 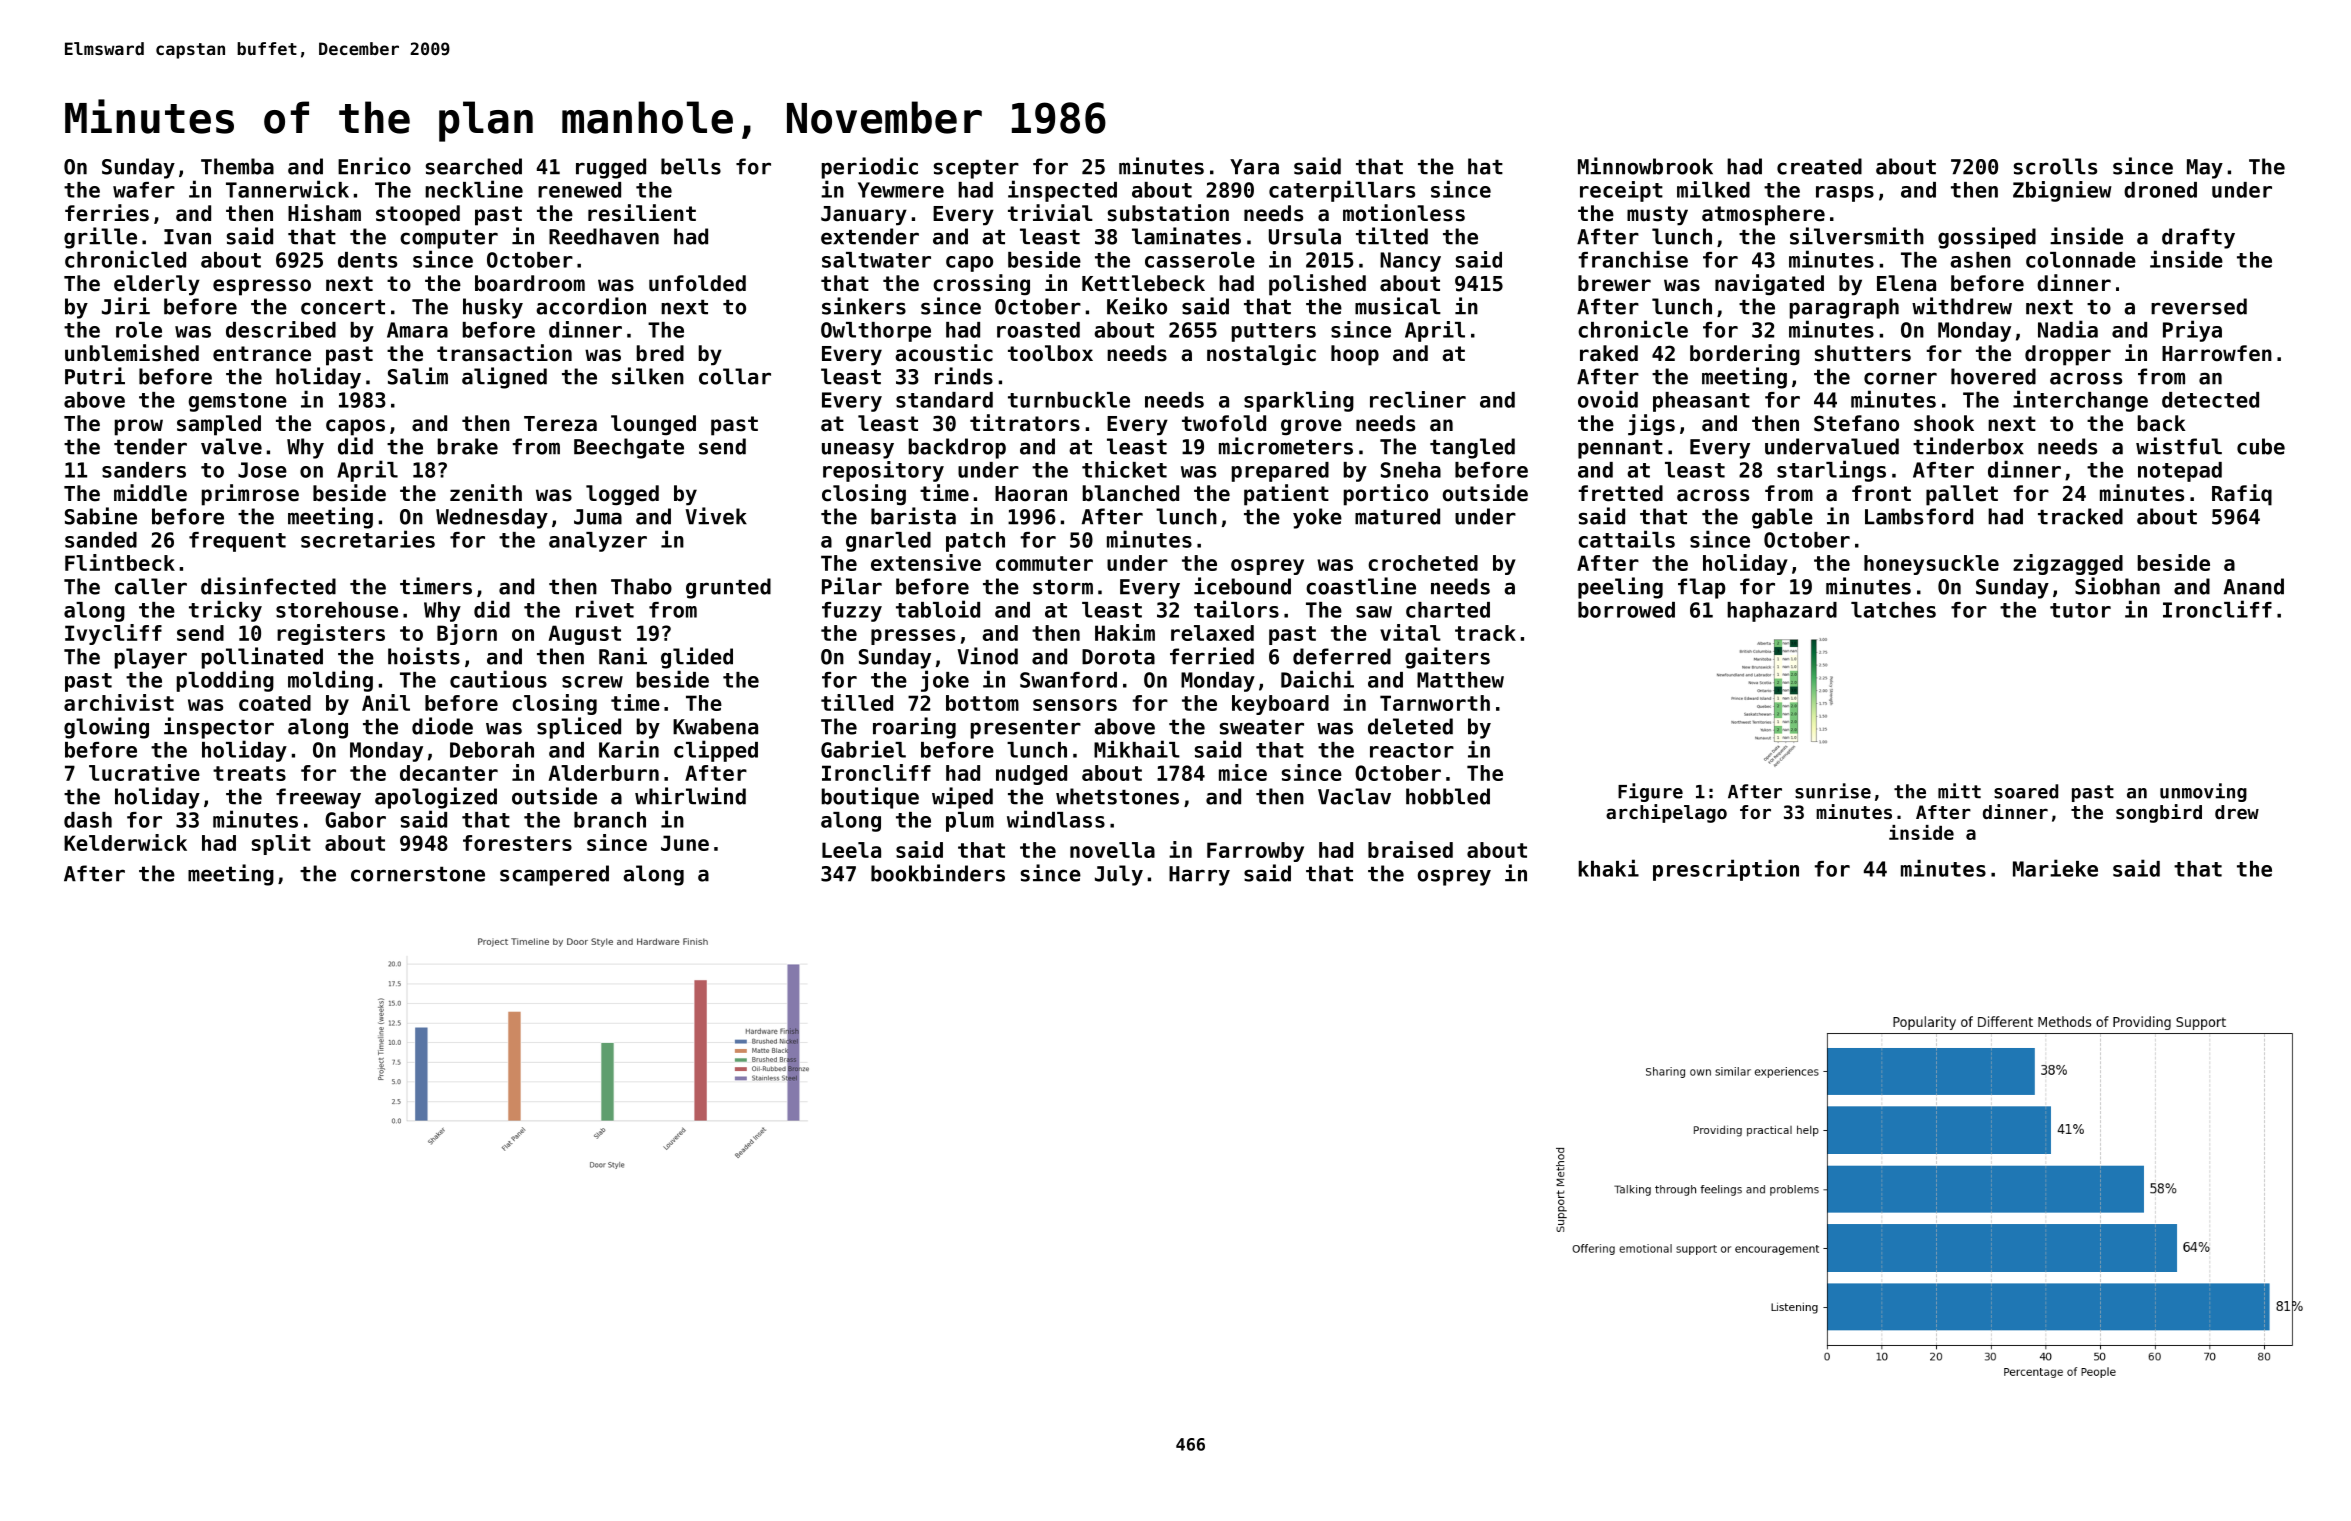 What do you see at coordinates (2081, 260) in the image?
I see `colonnade` at bounding box center [2081, 260].
